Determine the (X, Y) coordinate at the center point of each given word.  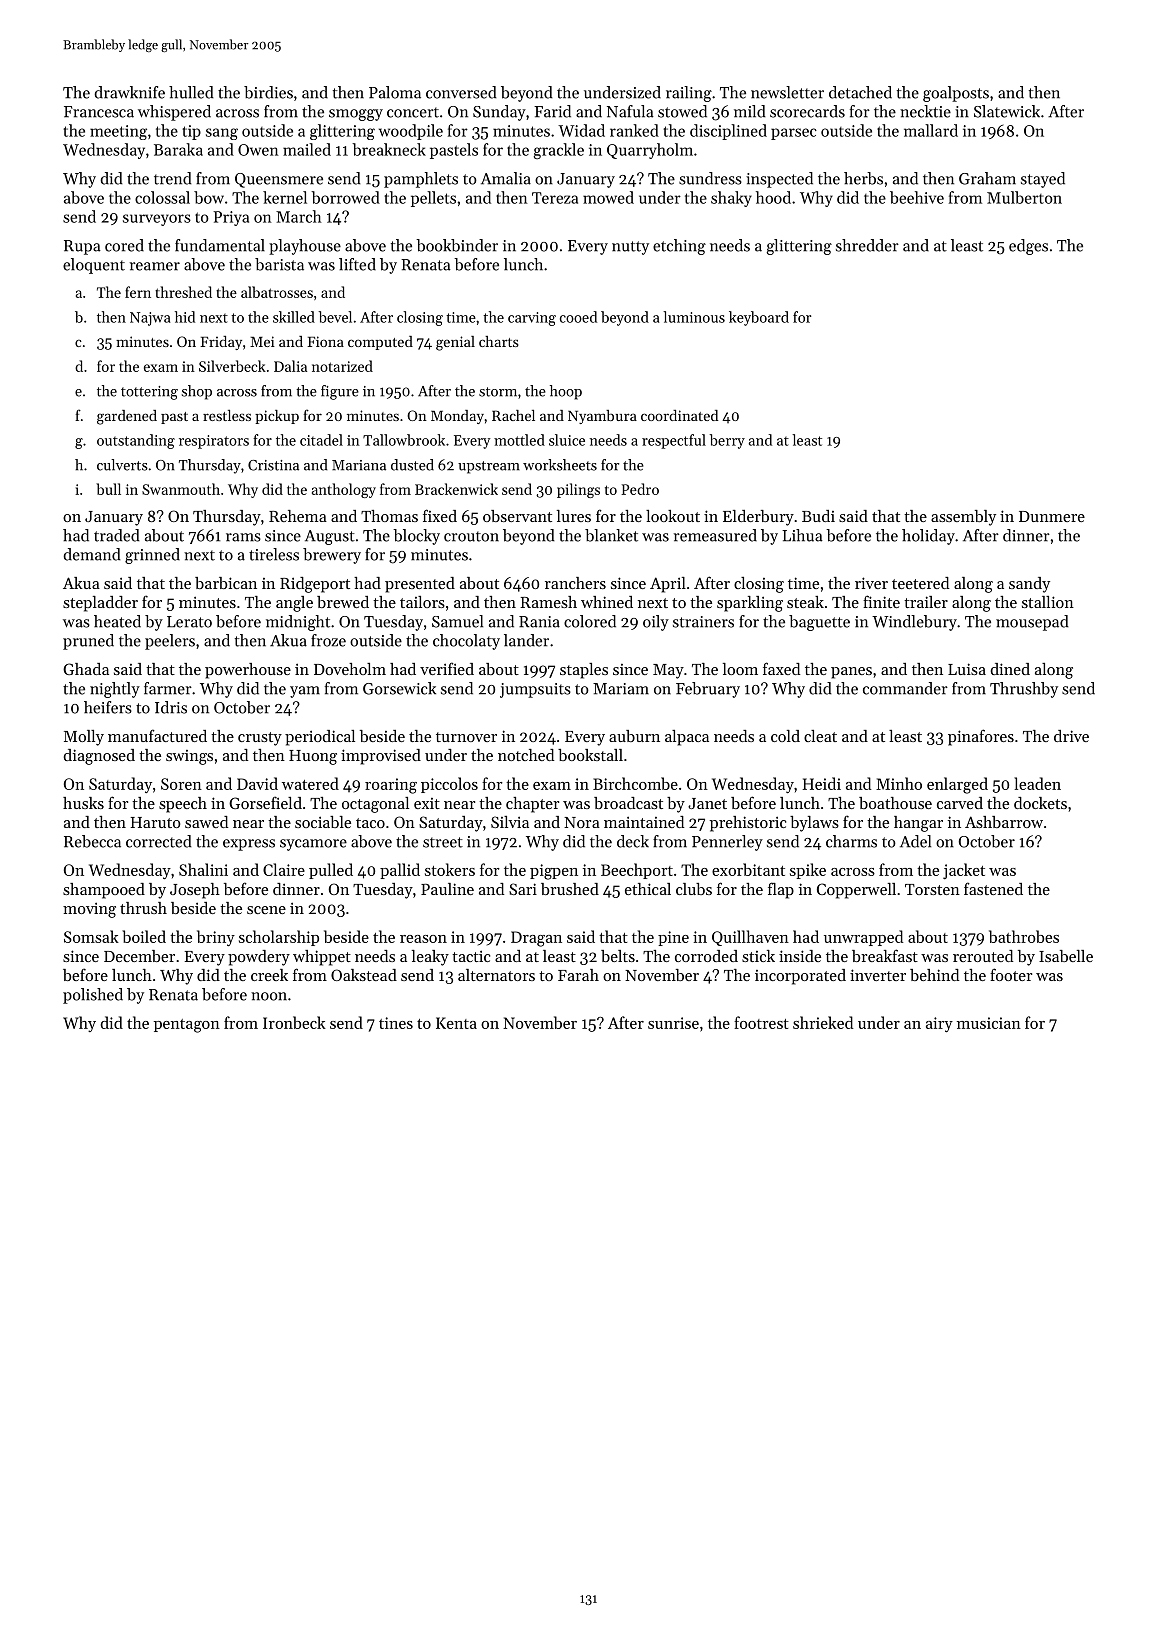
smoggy (356, 115)
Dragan (536, 939)
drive (1071, 736)
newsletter (787, 92)
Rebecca (92, 841)
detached (860, 92)
